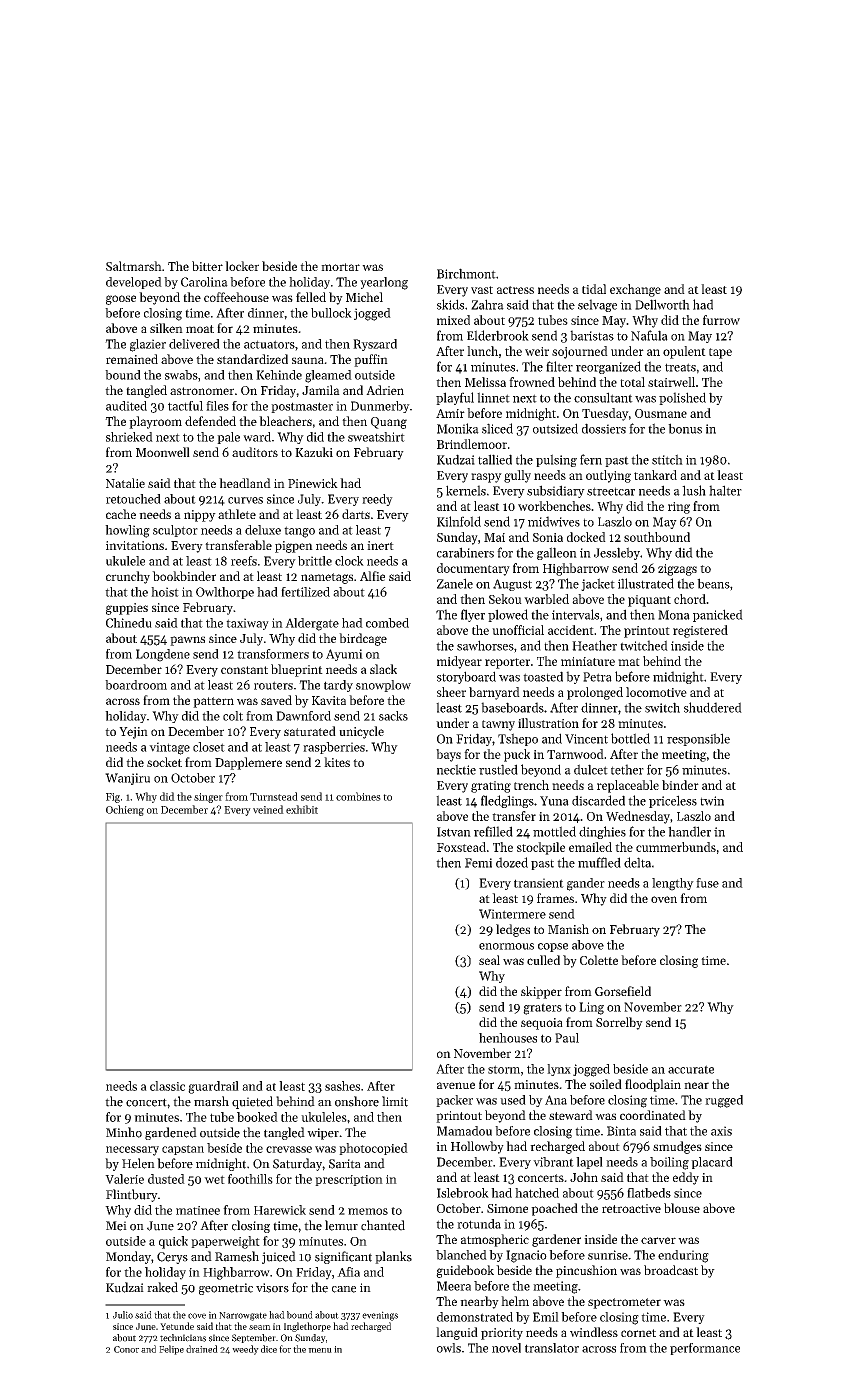  I want to click on clock, so click(349, 561).
